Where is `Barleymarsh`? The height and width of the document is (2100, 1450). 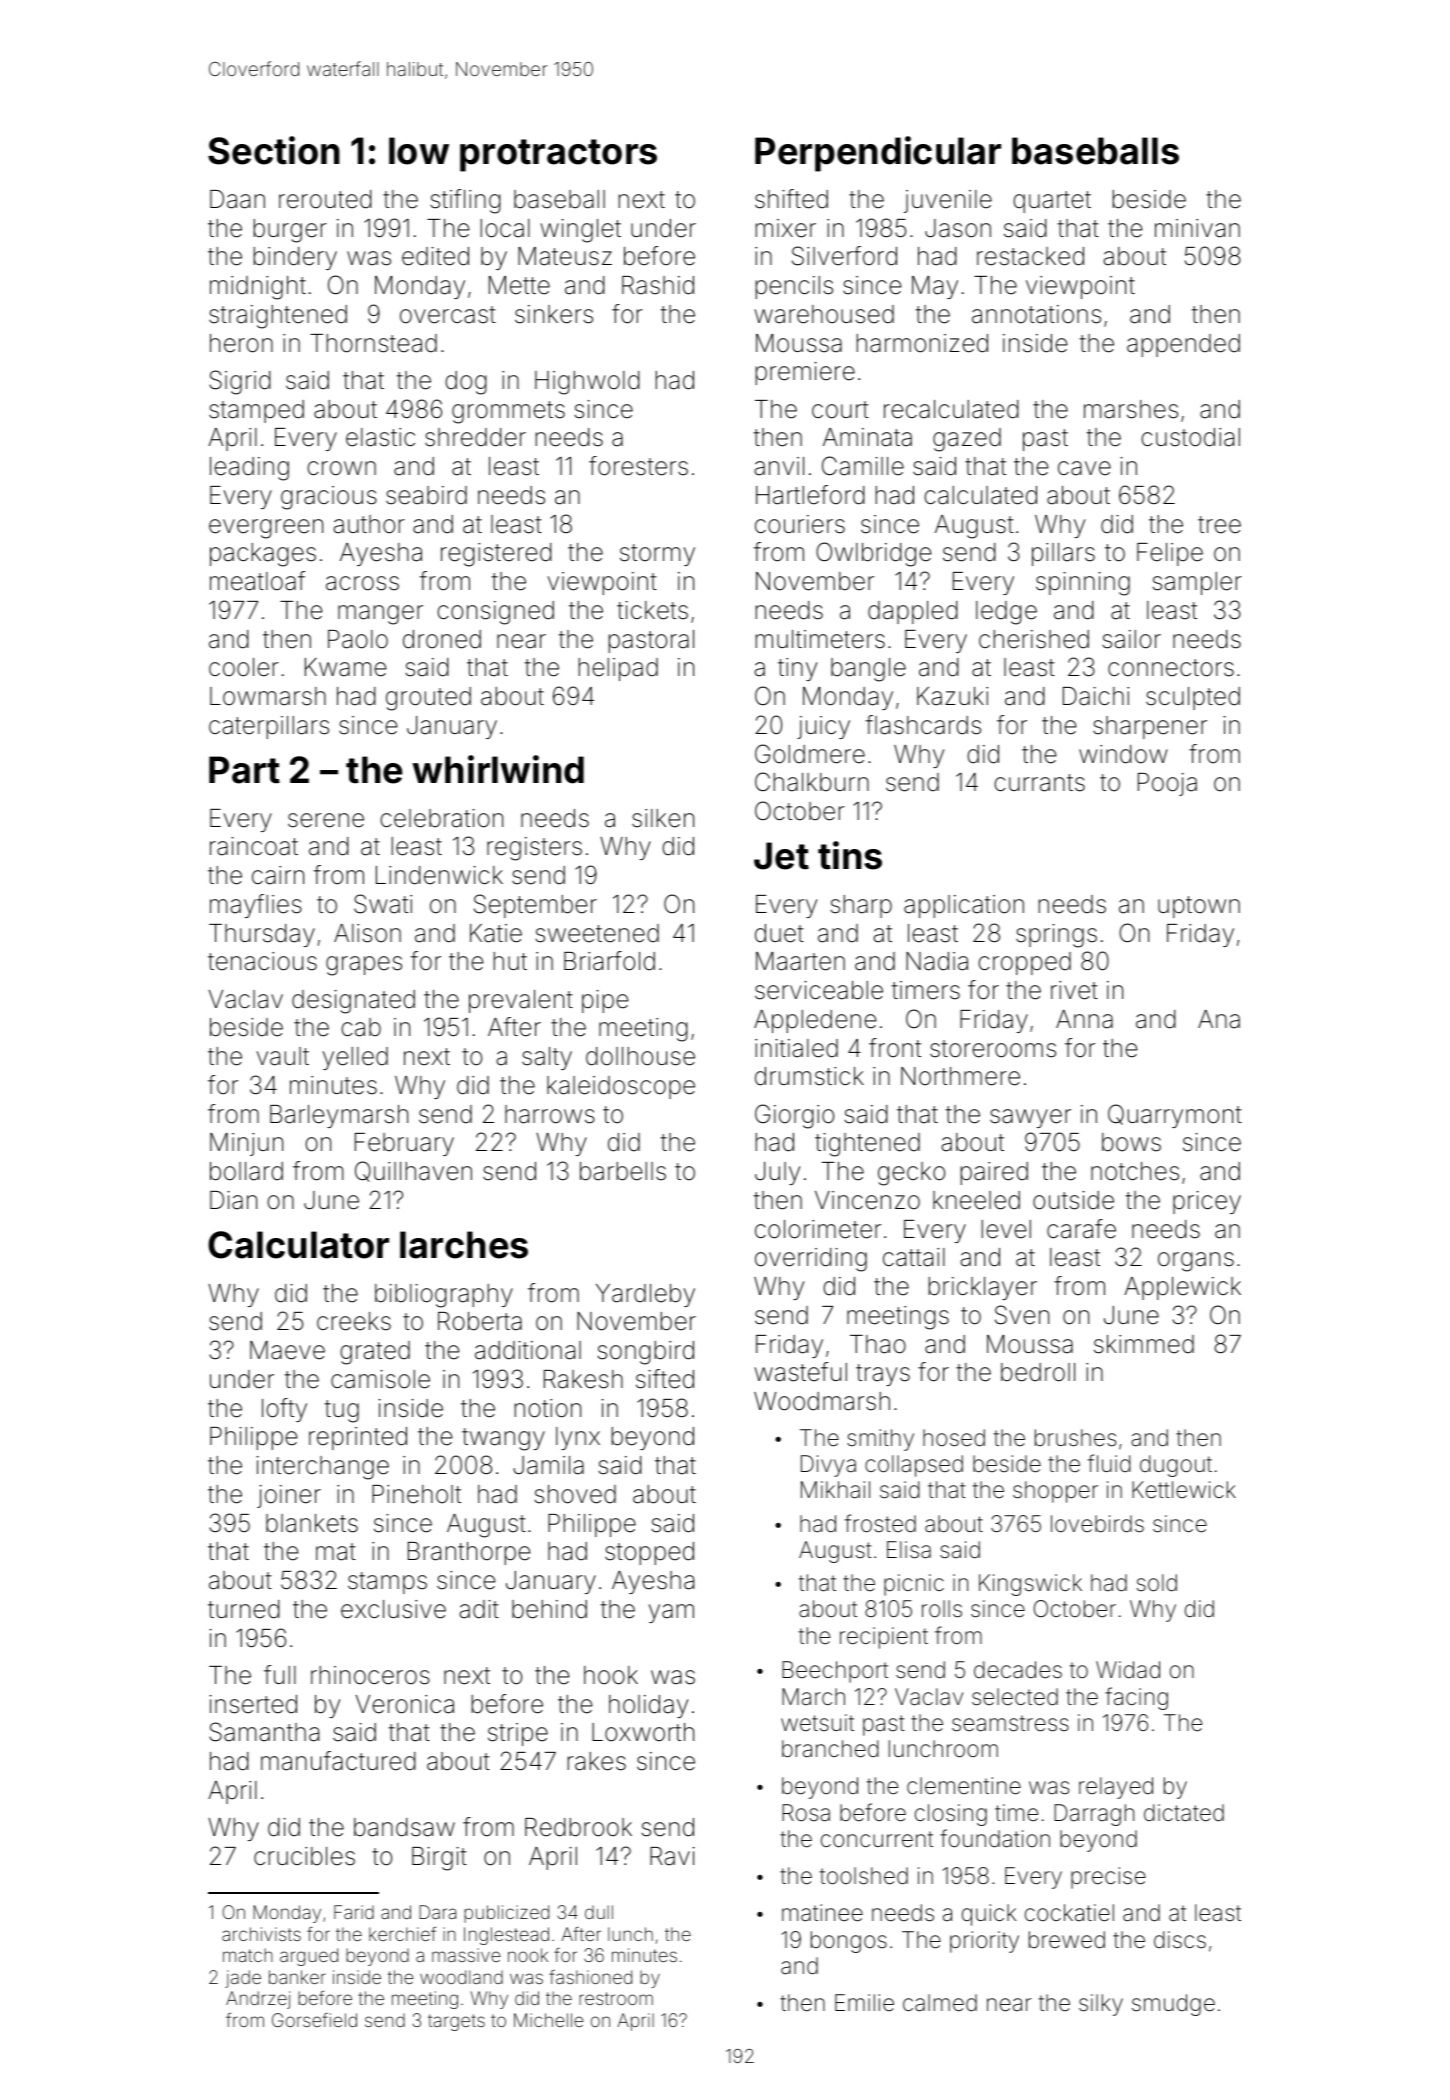 Barleymarsh is located at coordinates (339, 1116).
